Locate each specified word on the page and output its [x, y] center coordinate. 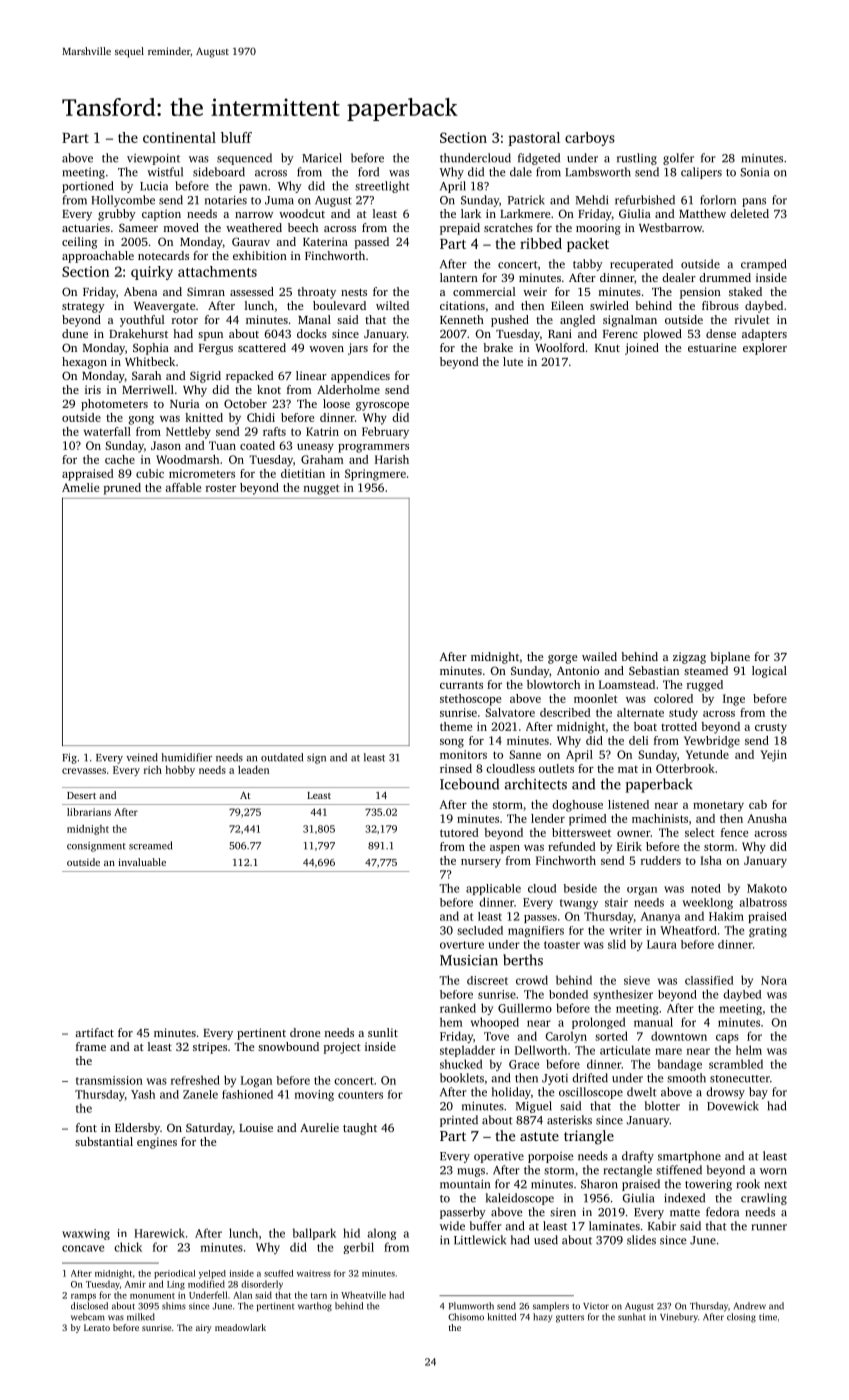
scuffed [278, 1273]
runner [769, 1227]
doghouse [577, 806]
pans [754, 202]
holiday [511, 1093]
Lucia [154, 186]
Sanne [525, 754]
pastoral [534, 139]
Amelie [80, 487]
